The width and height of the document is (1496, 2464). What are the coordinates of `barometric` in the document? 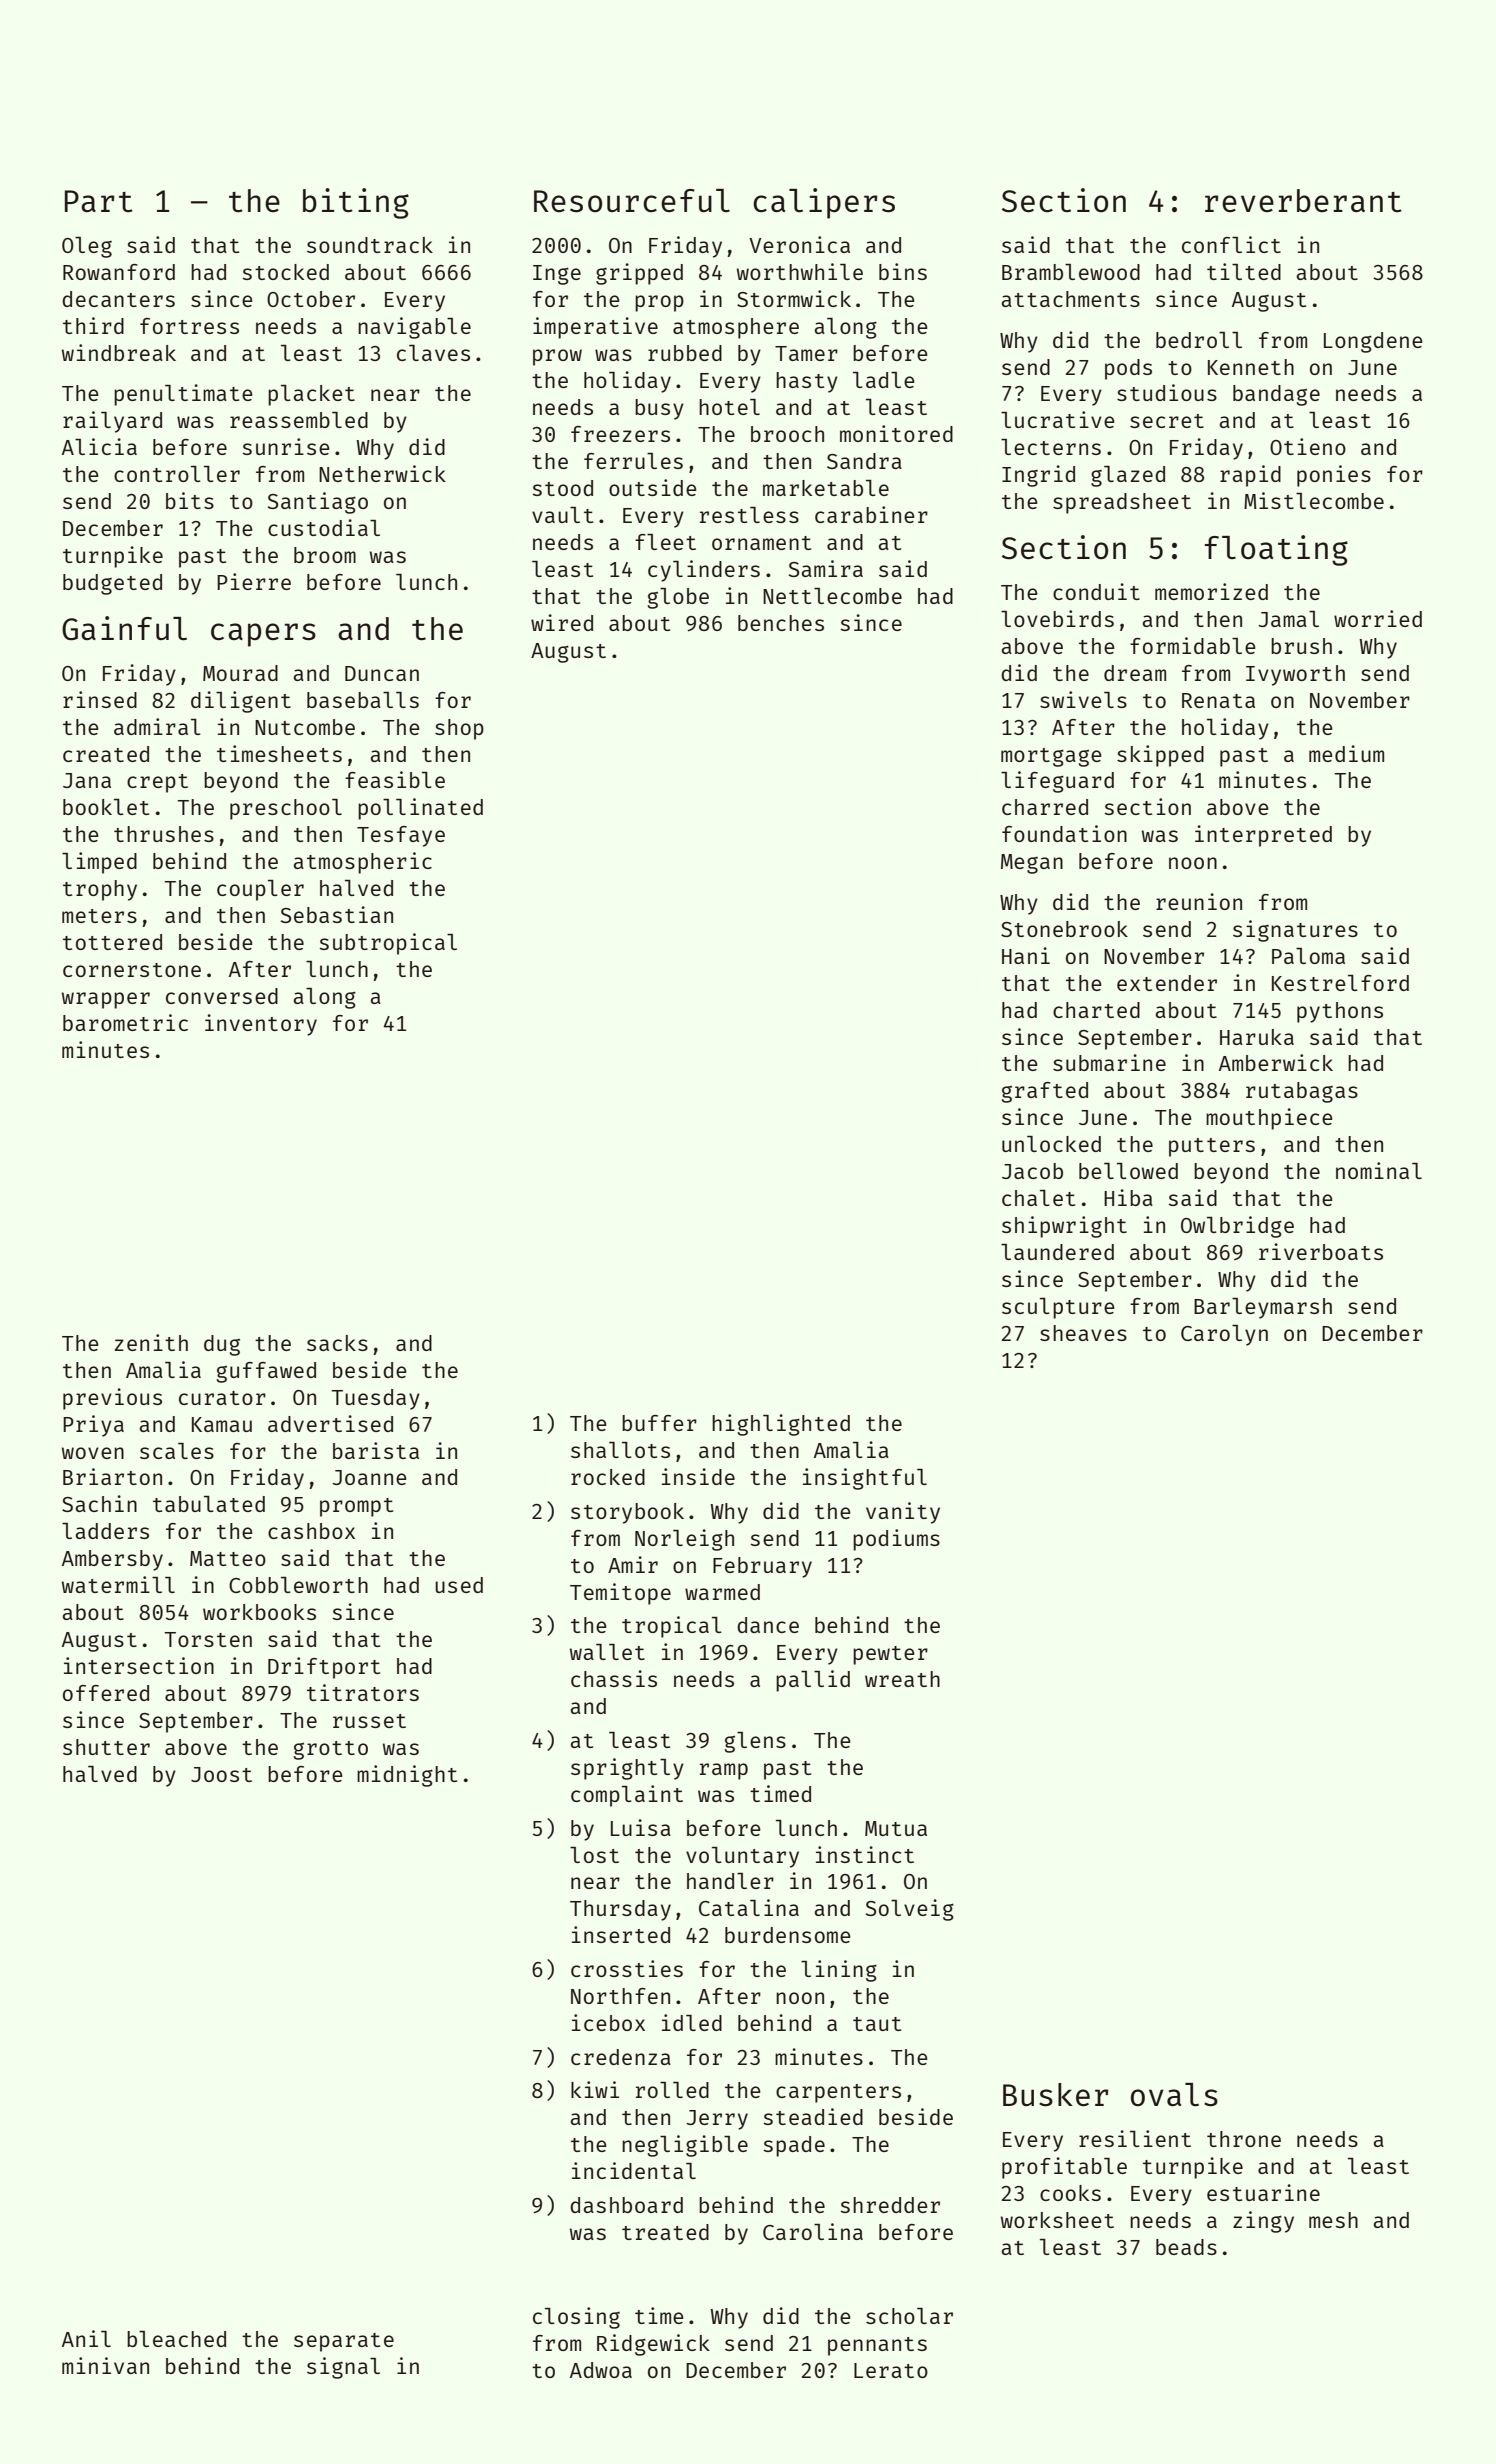 It's located at (125, 1022).
